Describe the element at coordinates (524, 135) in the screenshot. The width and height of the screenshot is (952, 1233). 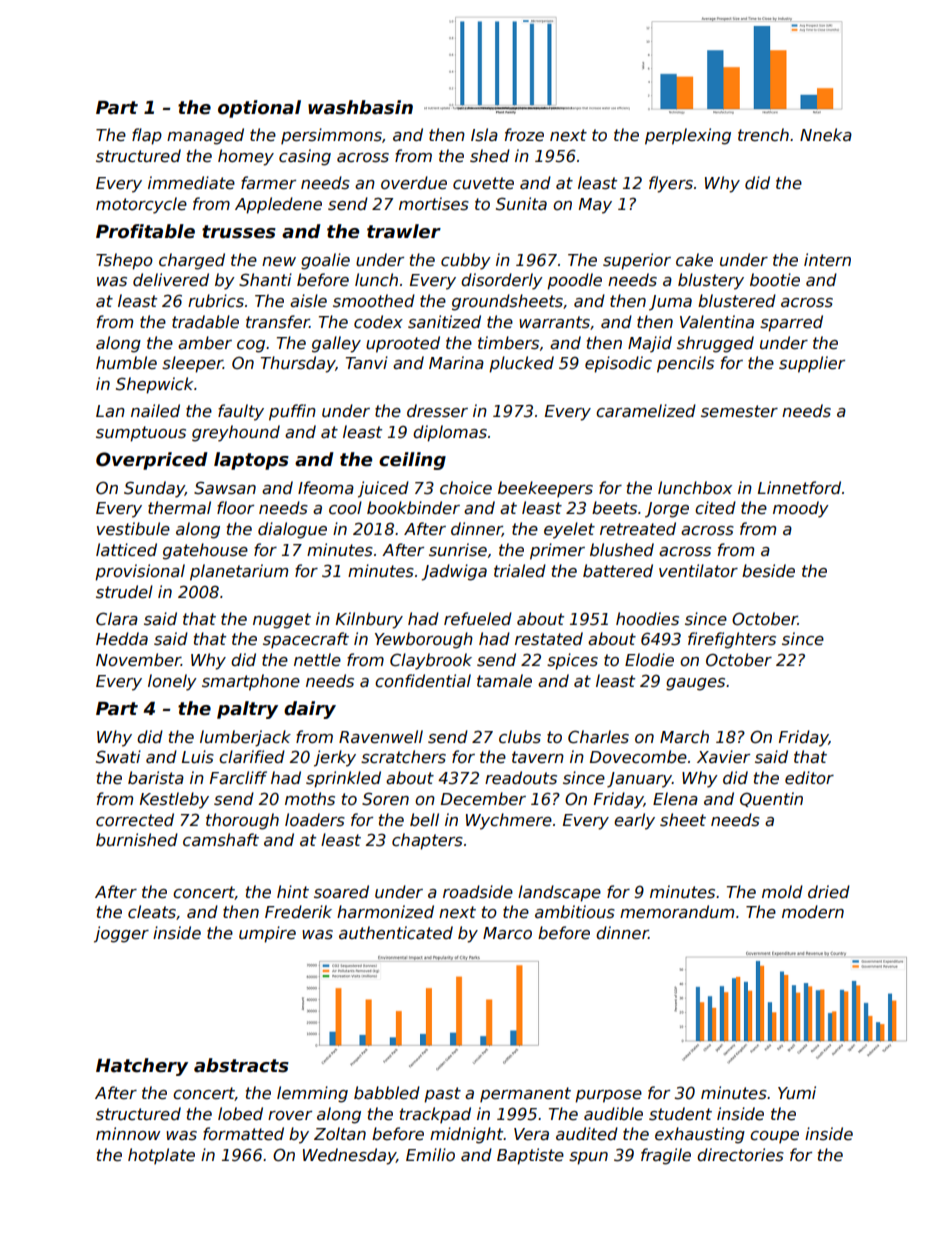
I see `froze` at that location.
